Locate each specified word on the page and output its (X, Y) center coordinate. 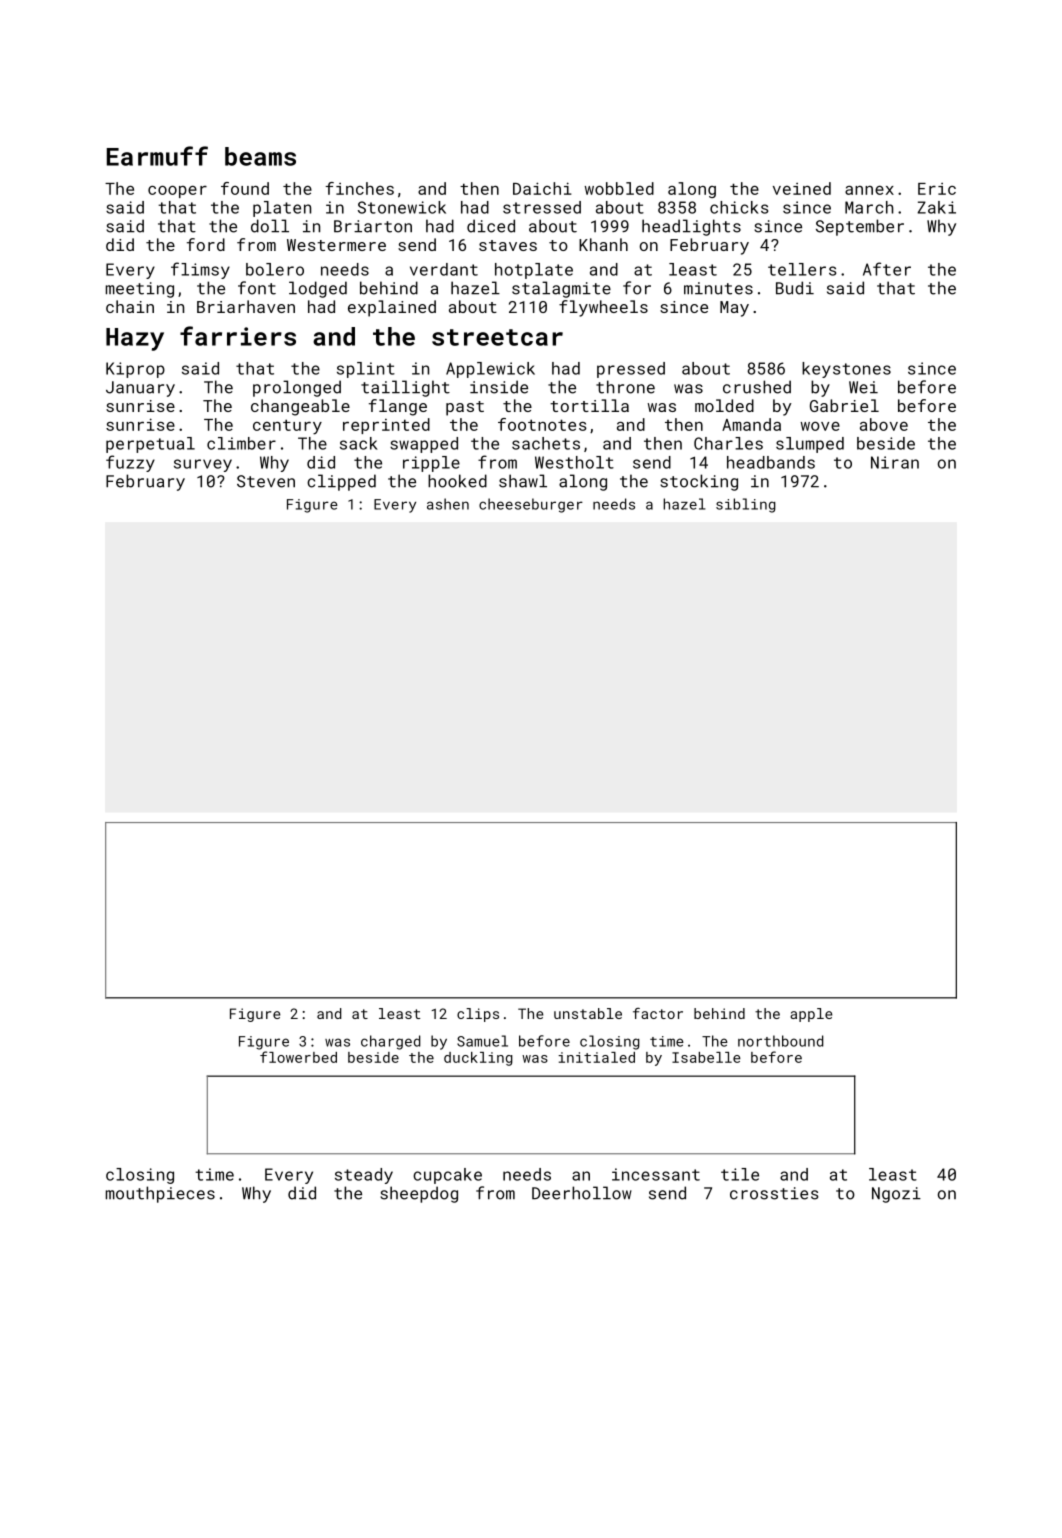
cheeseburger (531, 505)
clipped (341, 482)
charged (390, 1042)
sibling (746, 505)
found (245, 188)
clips (478, 1015)
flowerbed (298, 1057)
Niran (895, 462)
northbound (780, 1041)
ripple (431, 464)
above (884, 424)
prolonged (297, 388)
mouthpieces (160, 1194)
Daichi (542, 188)
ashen (448, 504)
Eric (937, 189)
